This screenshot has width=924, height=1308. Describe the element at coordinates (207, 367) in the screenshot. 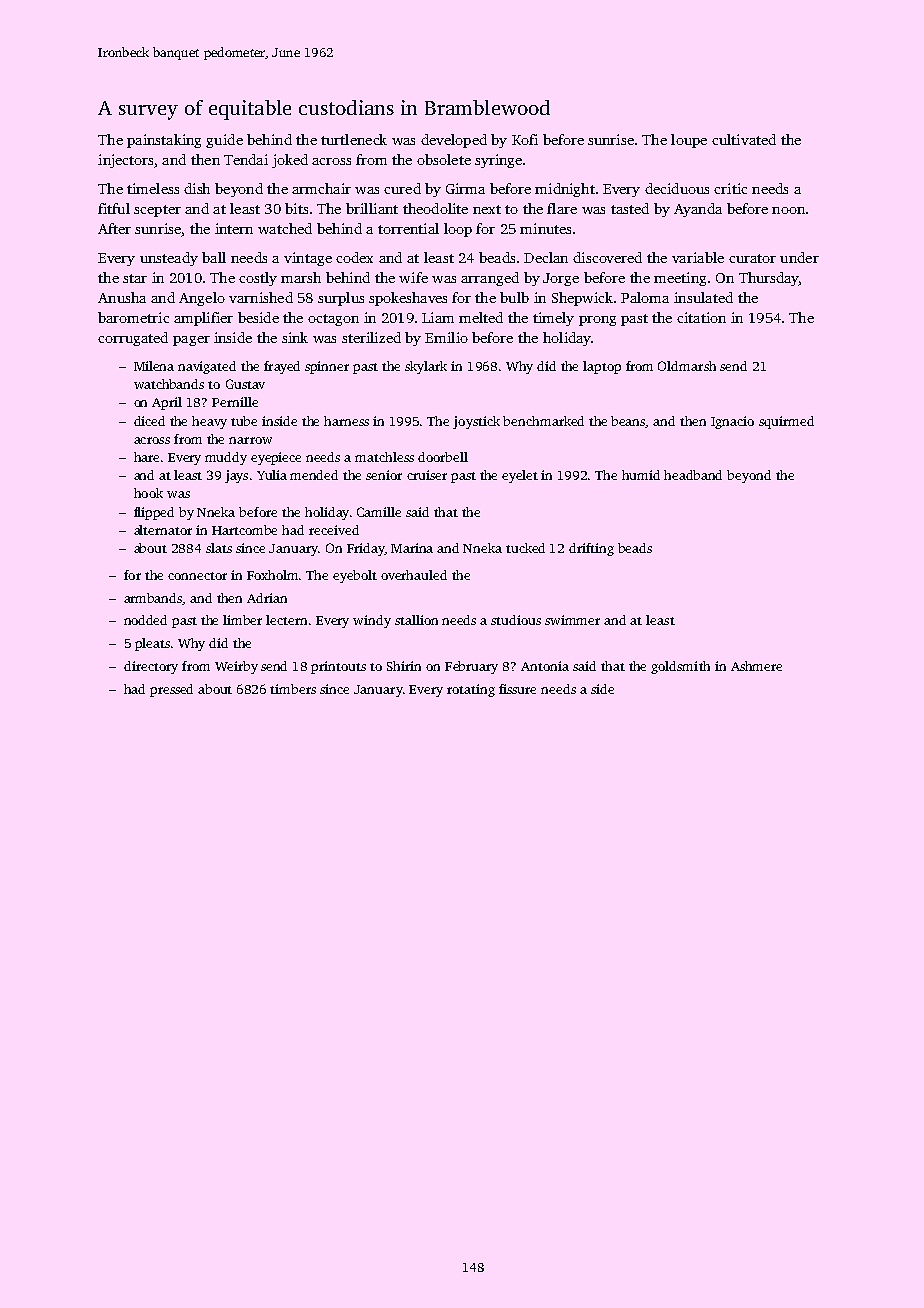

I see `navigated` at that location.
